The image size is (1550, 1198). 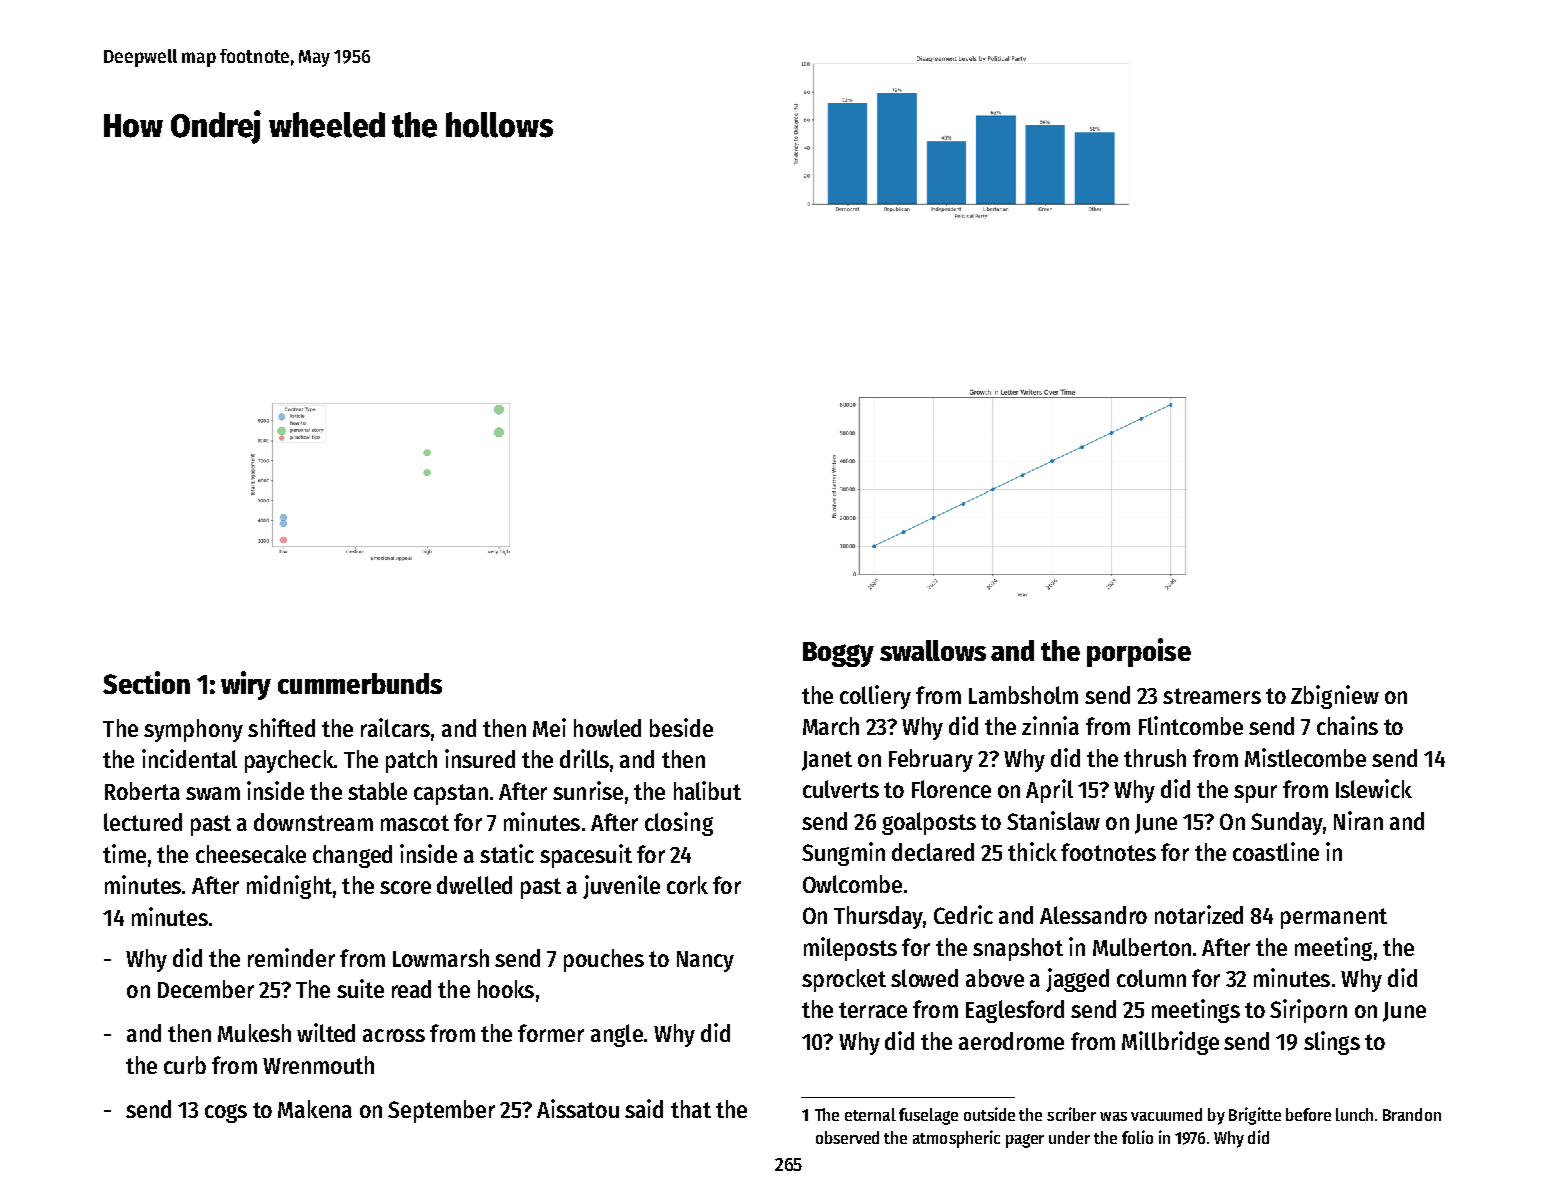 What do you see at coordinates (827, 761) in the image?
I see `Janet` at bounding box center [827, 761].
